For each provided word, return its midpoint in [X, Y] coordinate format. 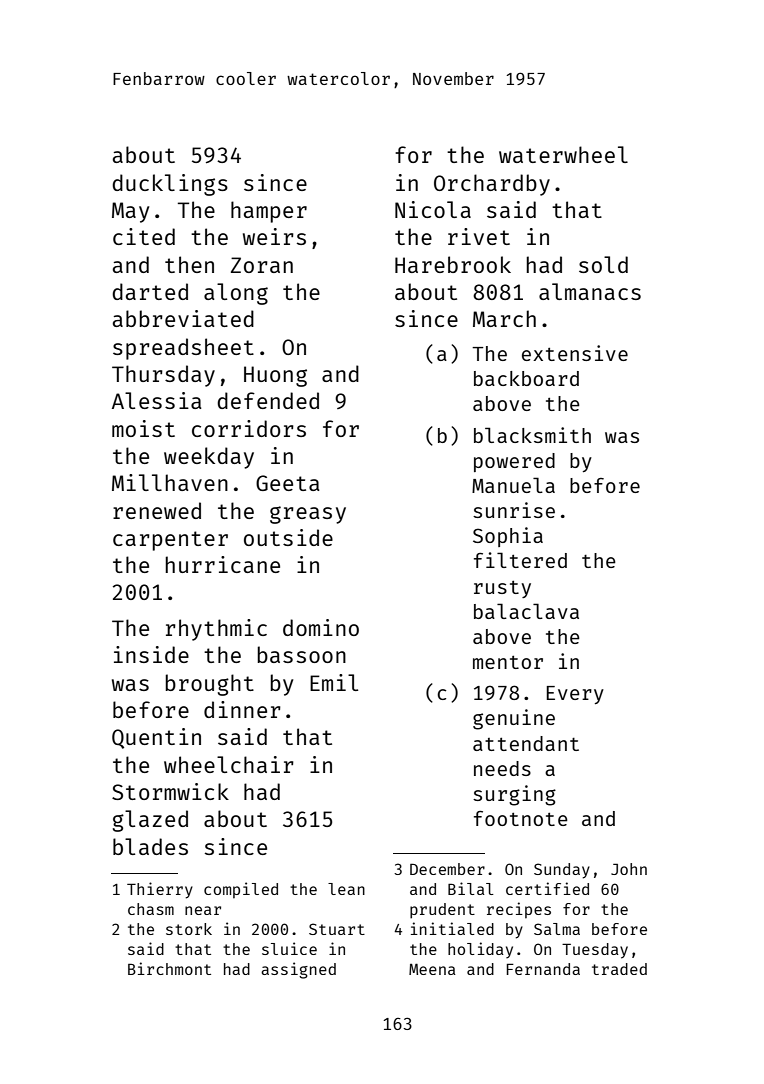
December [447, 869]
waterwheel [563, 154]
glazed [150, 821]
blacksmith [532, 435]
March [504, 318]
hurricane [223, 564]
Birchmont [169, 968]
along [236, 294]
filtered [520, 560]
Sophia [508, 537]
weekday [209, 458]
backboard [526, 378]
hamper [269, 212]
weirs [274, 236]
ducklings [170, 185]
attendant [526, 743]
